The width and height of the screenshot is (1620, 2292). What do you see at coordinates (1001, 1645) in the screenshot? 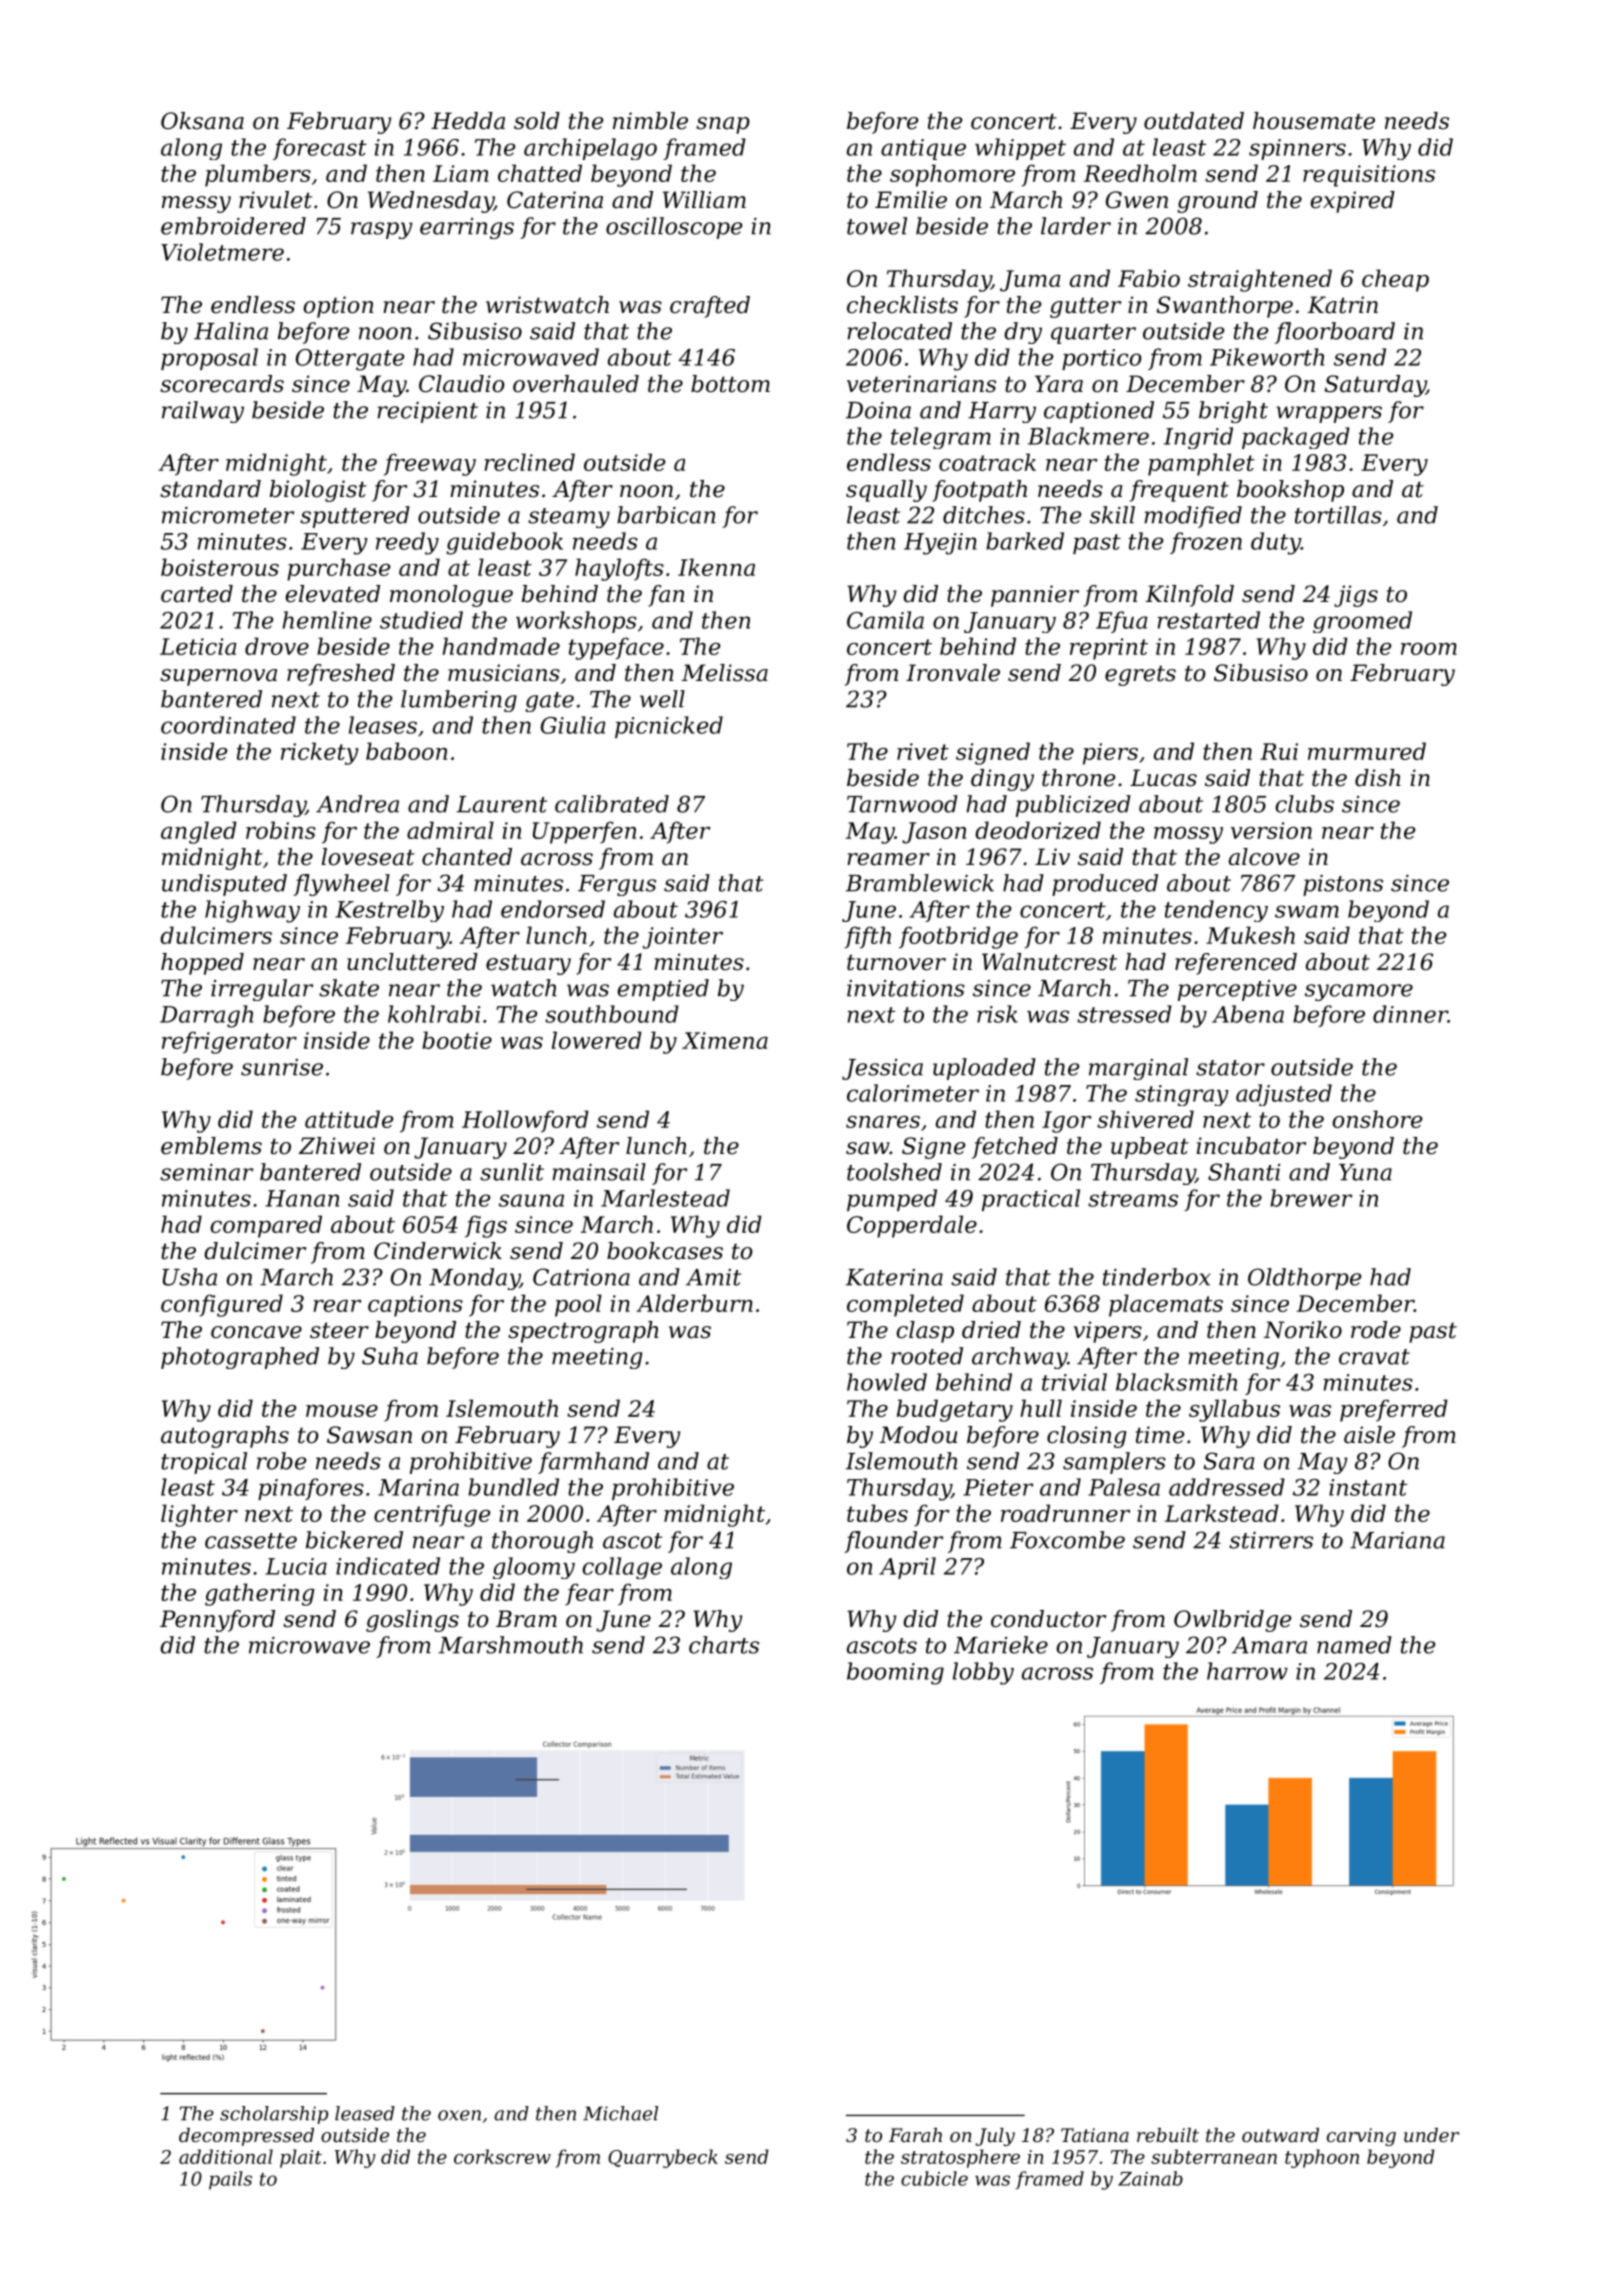
I see `Marieke` at bounding box center [1001, 1645].
